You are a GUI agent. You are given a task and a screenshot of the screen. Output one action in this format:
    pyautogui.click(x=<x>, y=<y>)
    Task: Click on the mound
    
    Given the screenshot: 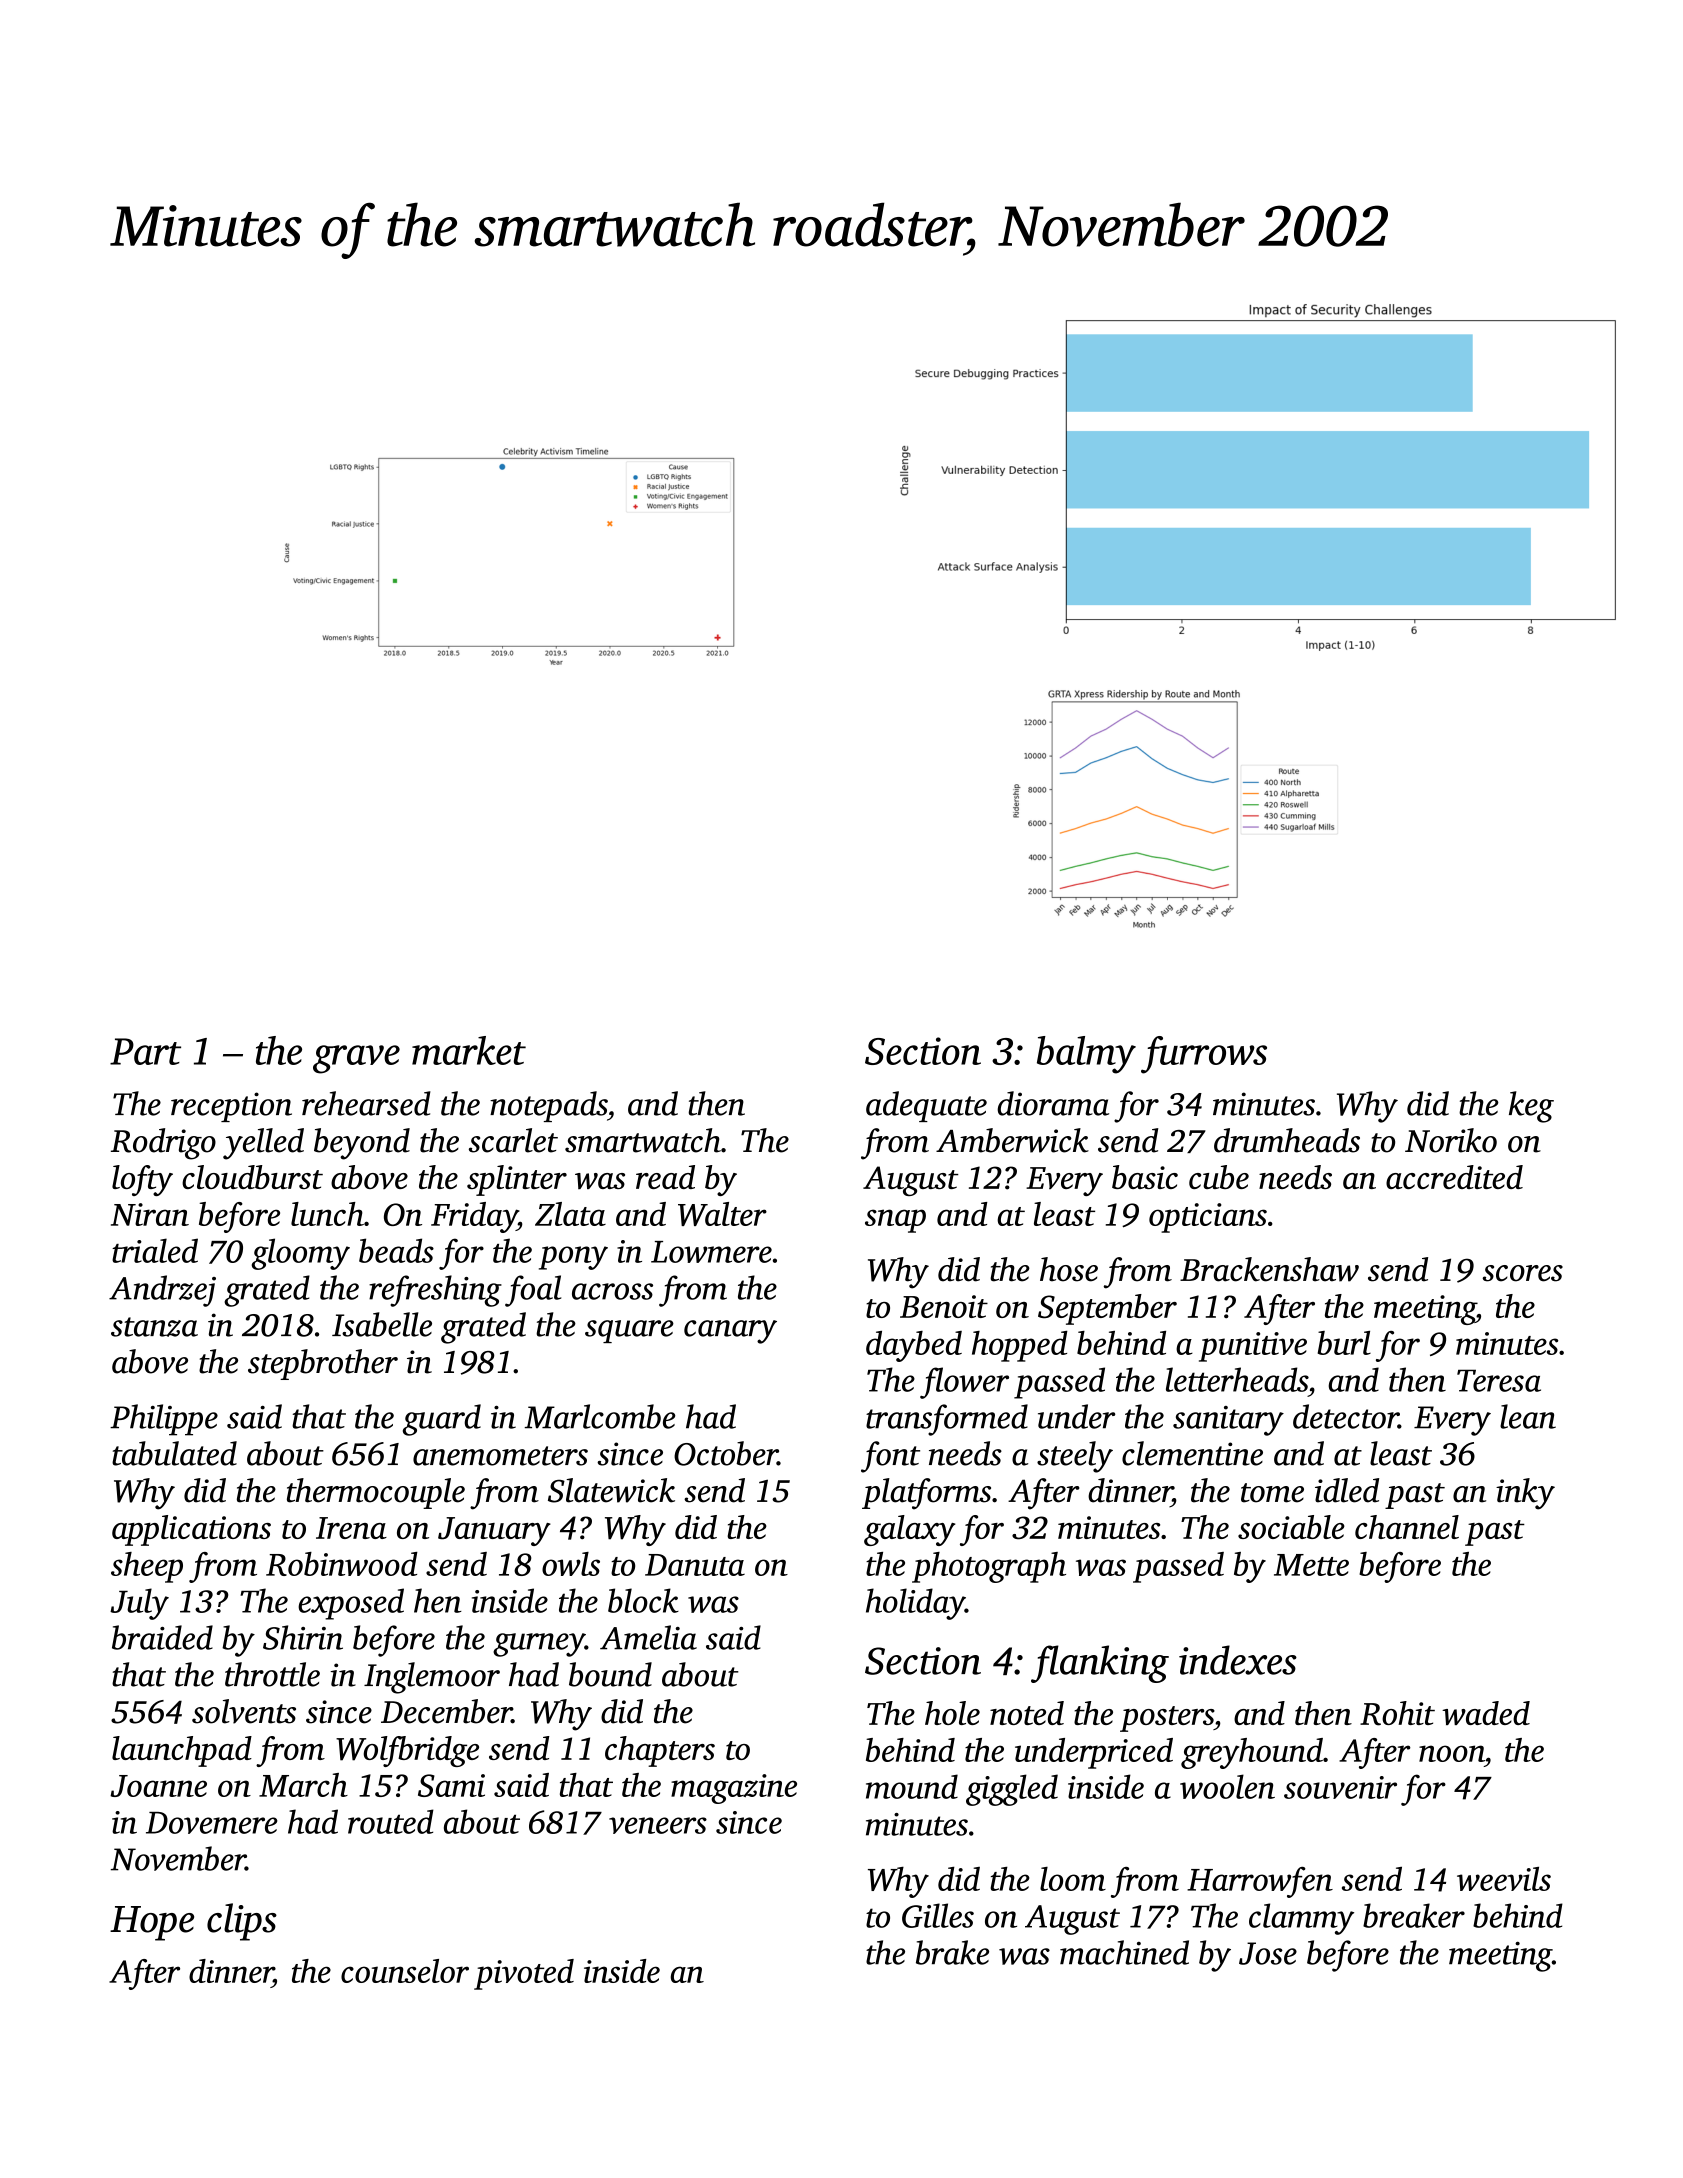 What is the action you would take?
    pyautogui.click(x=912, y=1786)
